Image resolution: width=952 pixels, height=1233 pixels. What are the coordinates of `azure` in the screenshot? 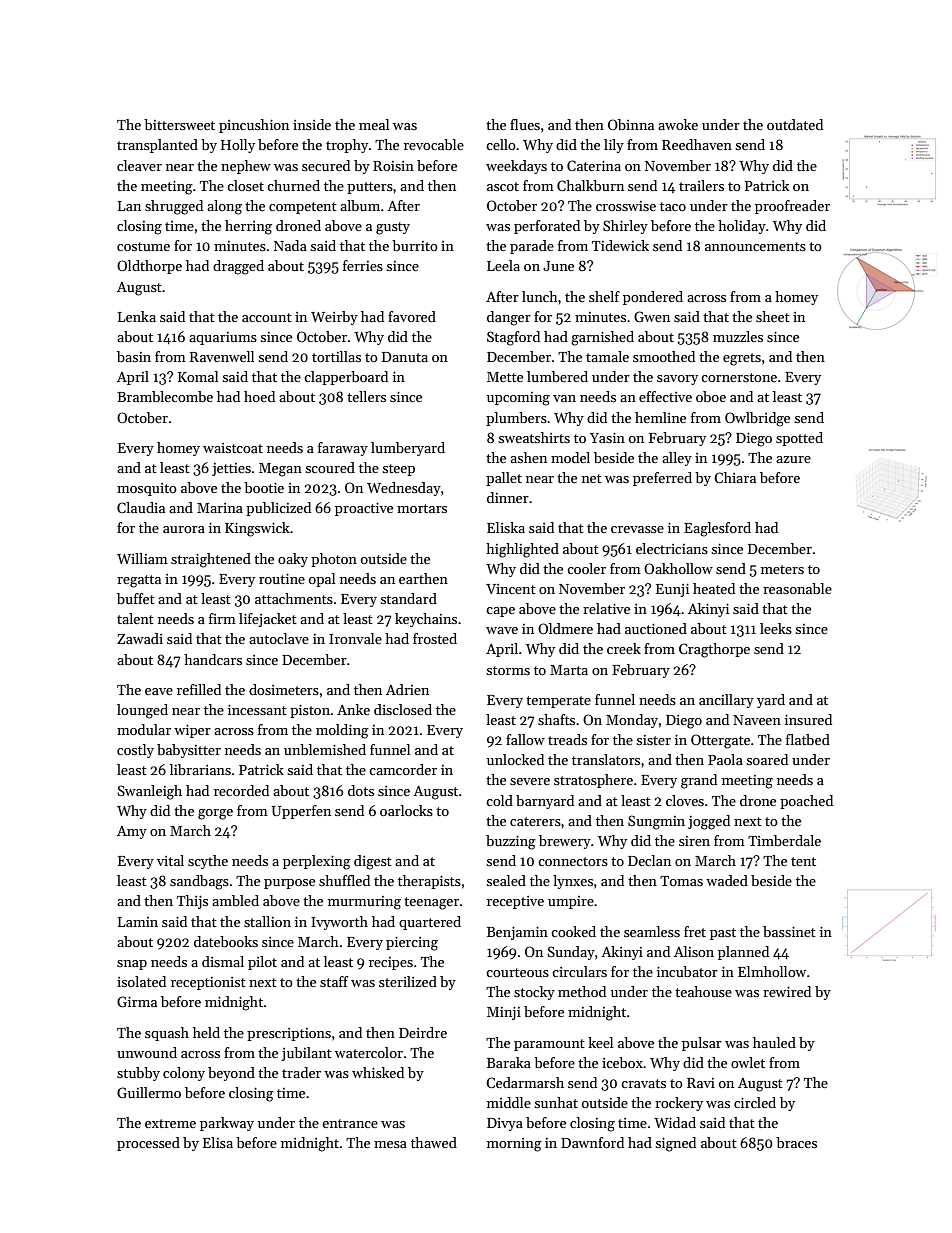 It's located at (793, 459).
